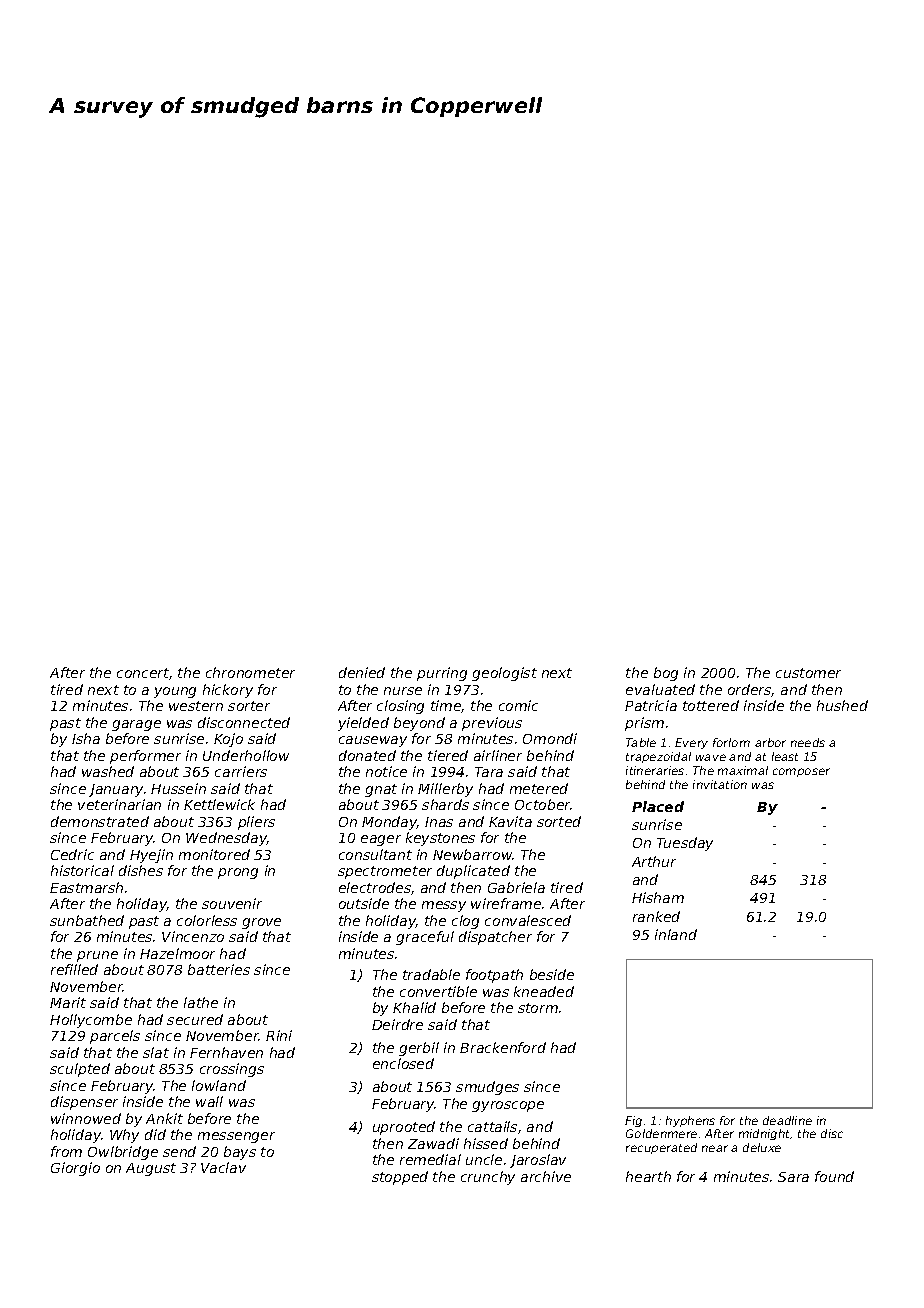 This document has height=1308, width=924. Describe the element at coordinates (516, 887) in the document. I see `Gabriela` at that location.
